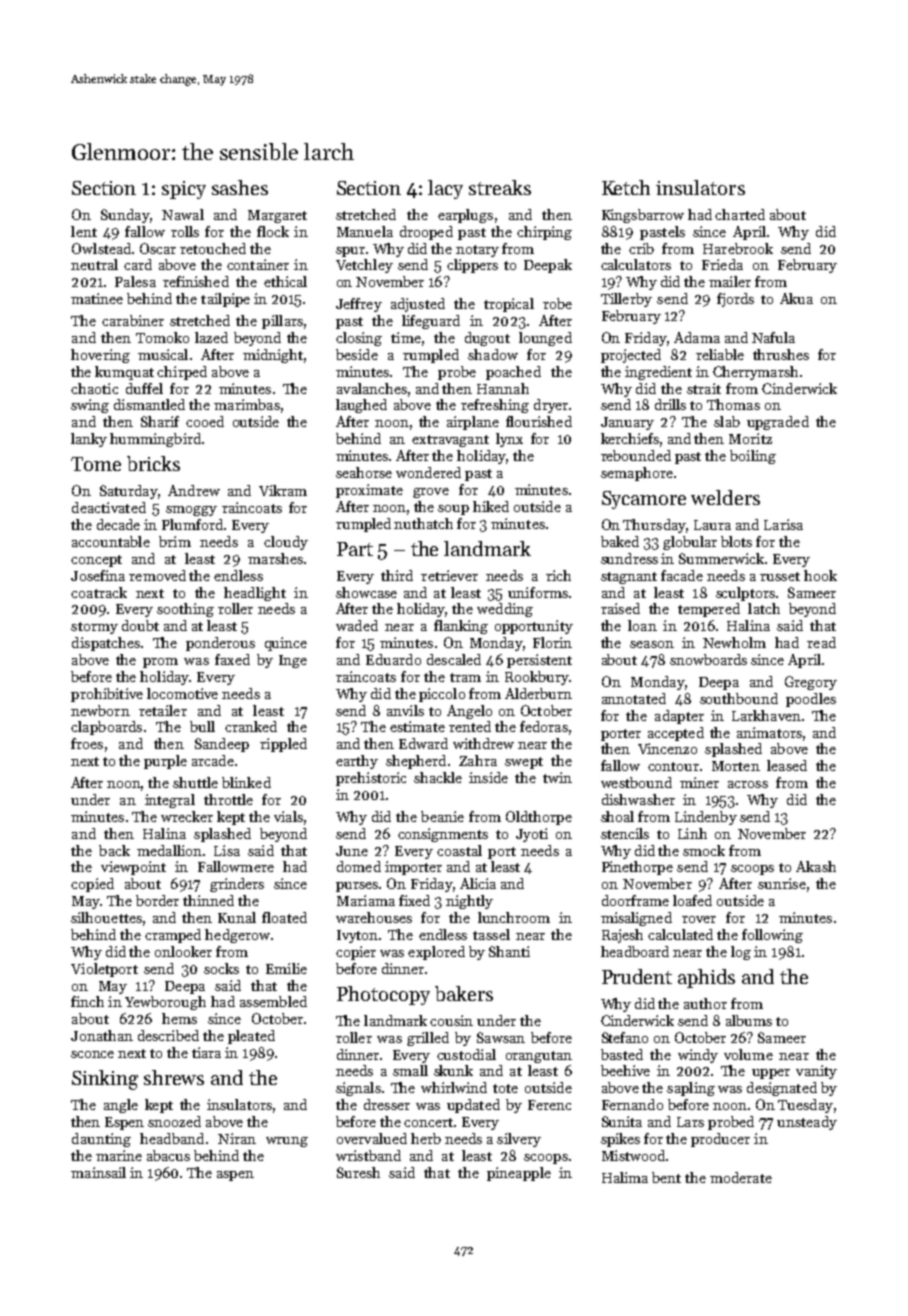 The width and height of the document is (908, 1316). I want to click on Ketch, so click(626, 187).
